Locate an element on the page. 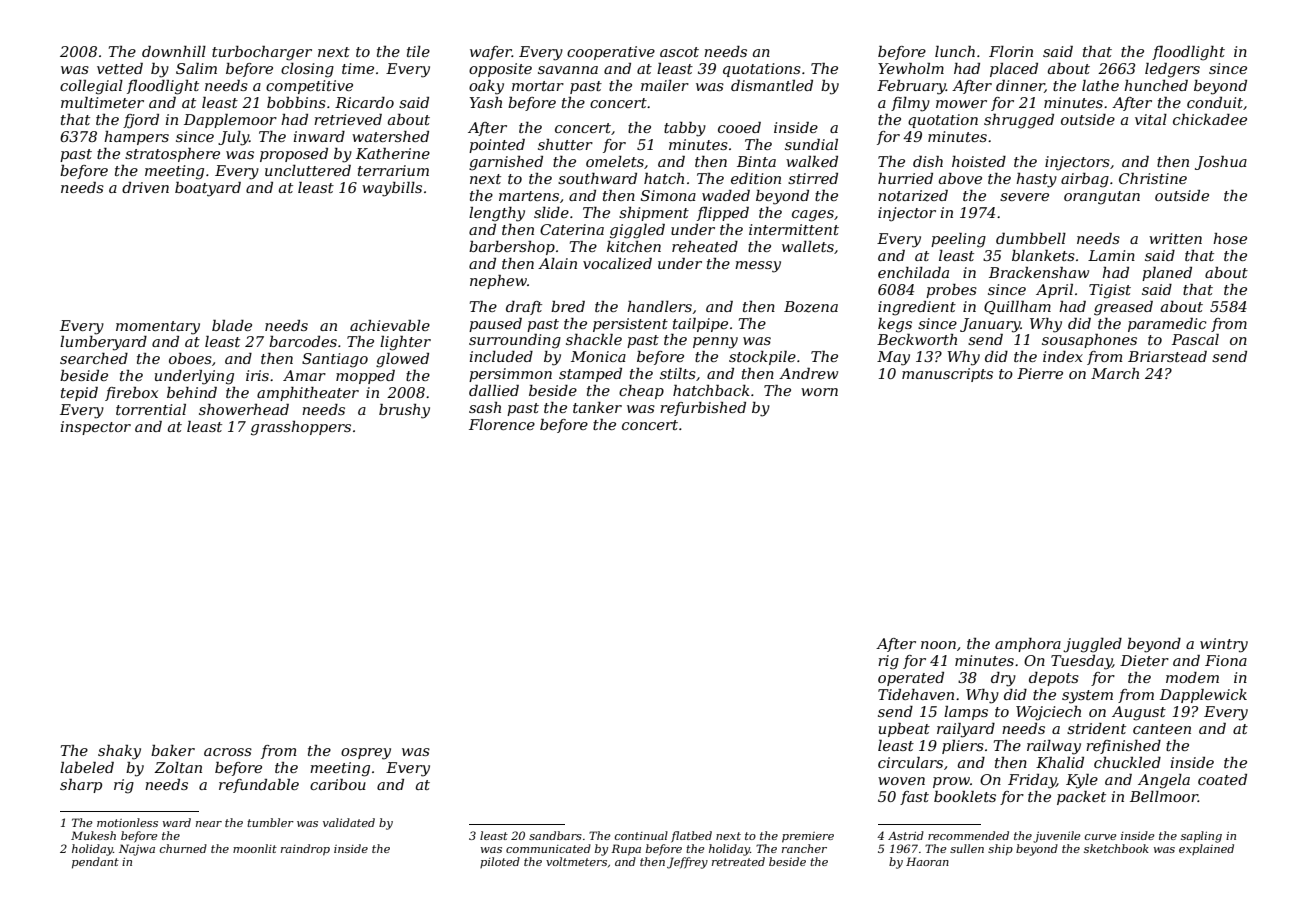 The height and width of the image is (924, 1308). barcodes is located at coordinates (303, 341).
